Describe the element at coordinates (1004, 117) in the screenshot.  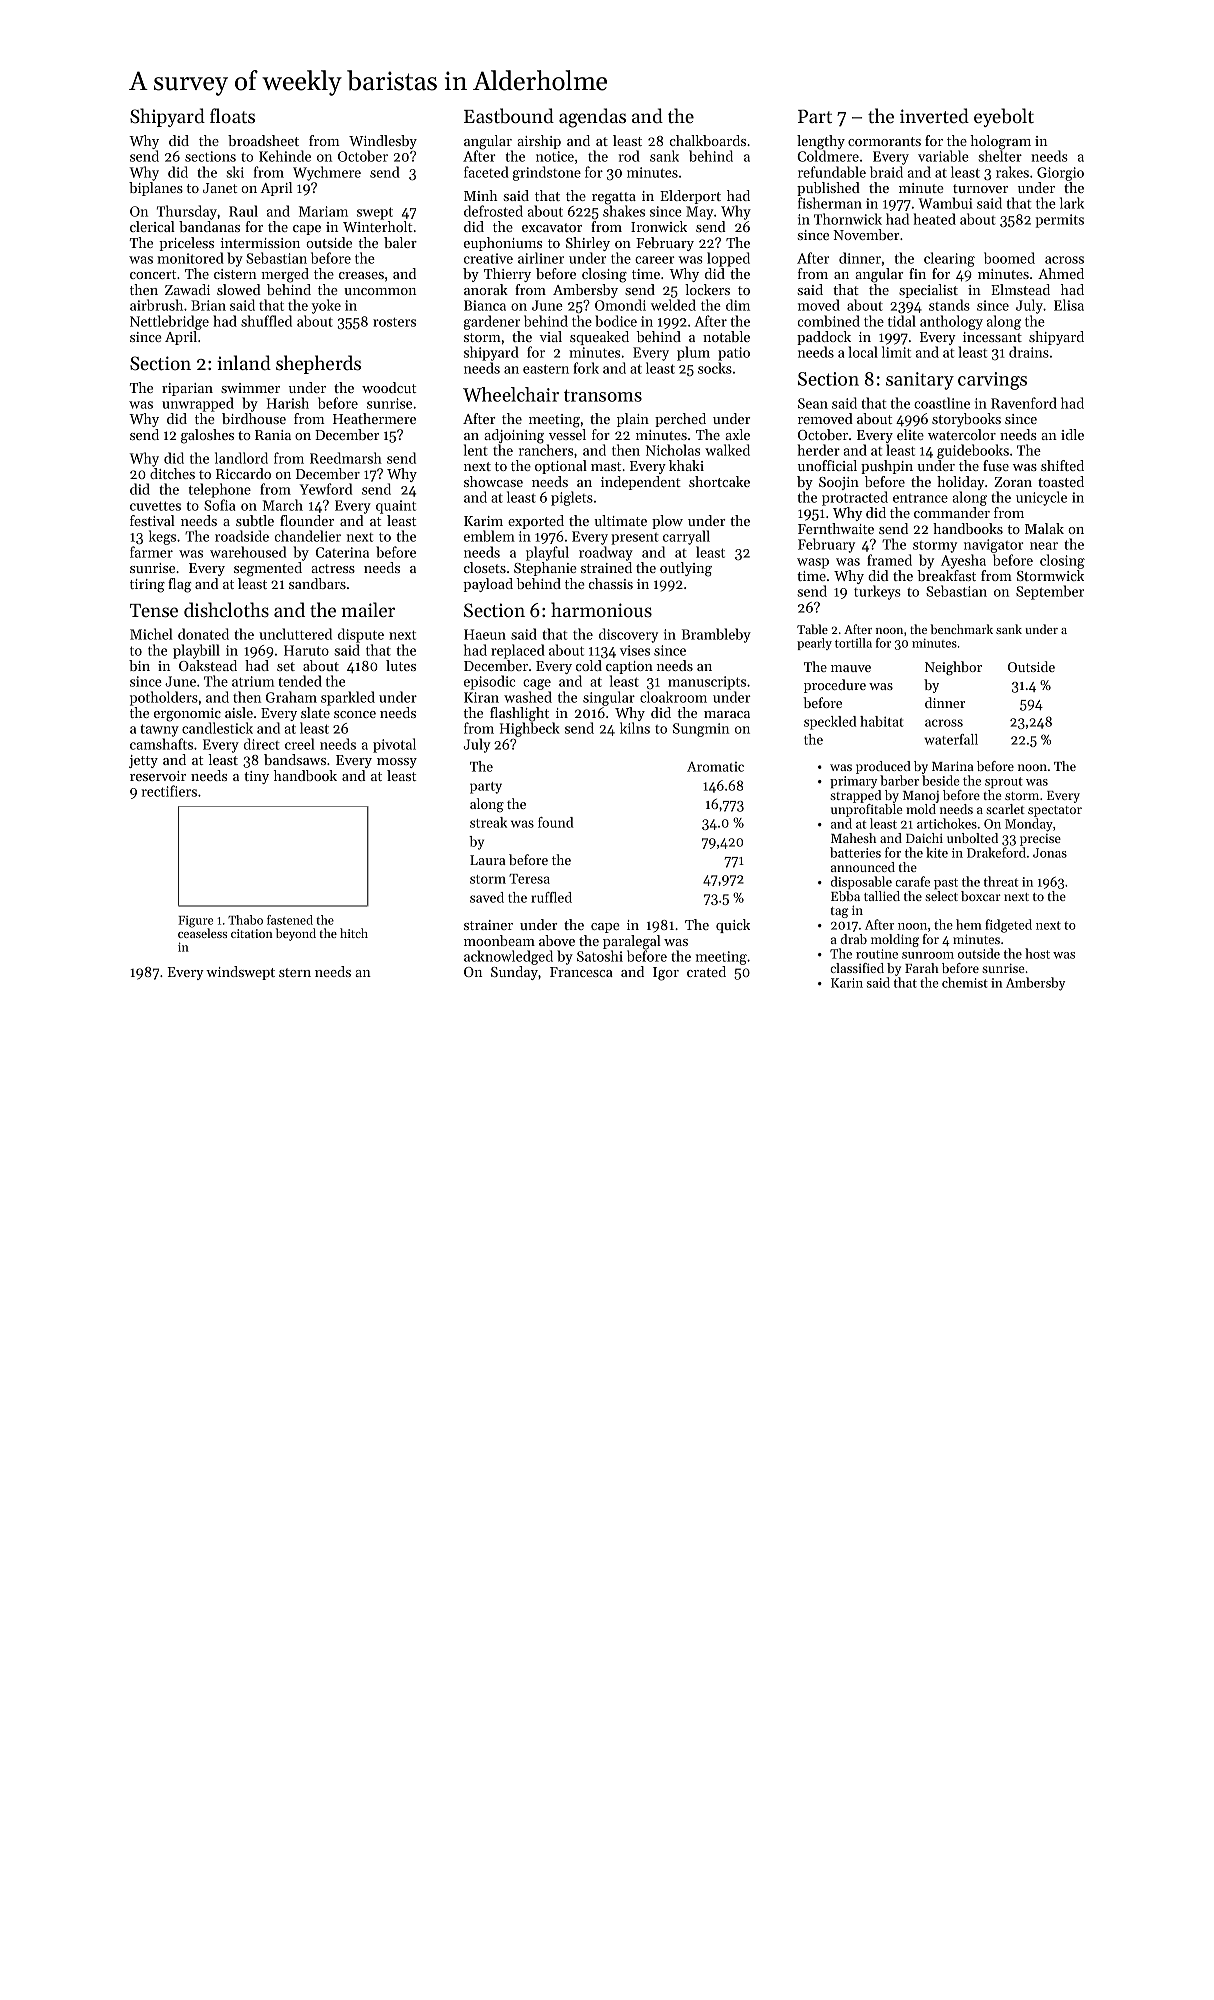
I see `eyebolt` at that location.
